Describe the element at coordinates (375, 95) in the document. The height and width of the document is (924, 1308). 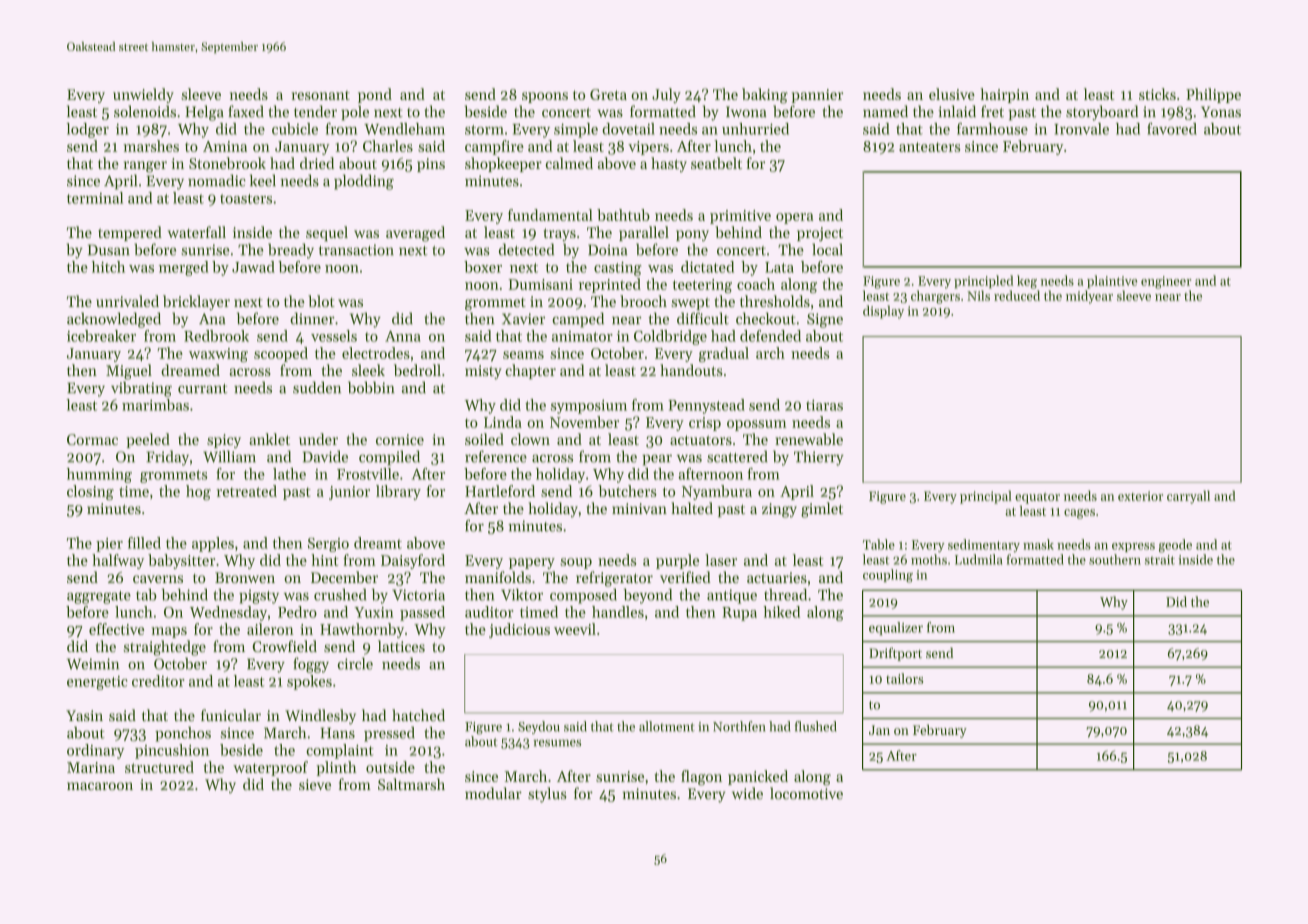
I see `pond` at that location.
